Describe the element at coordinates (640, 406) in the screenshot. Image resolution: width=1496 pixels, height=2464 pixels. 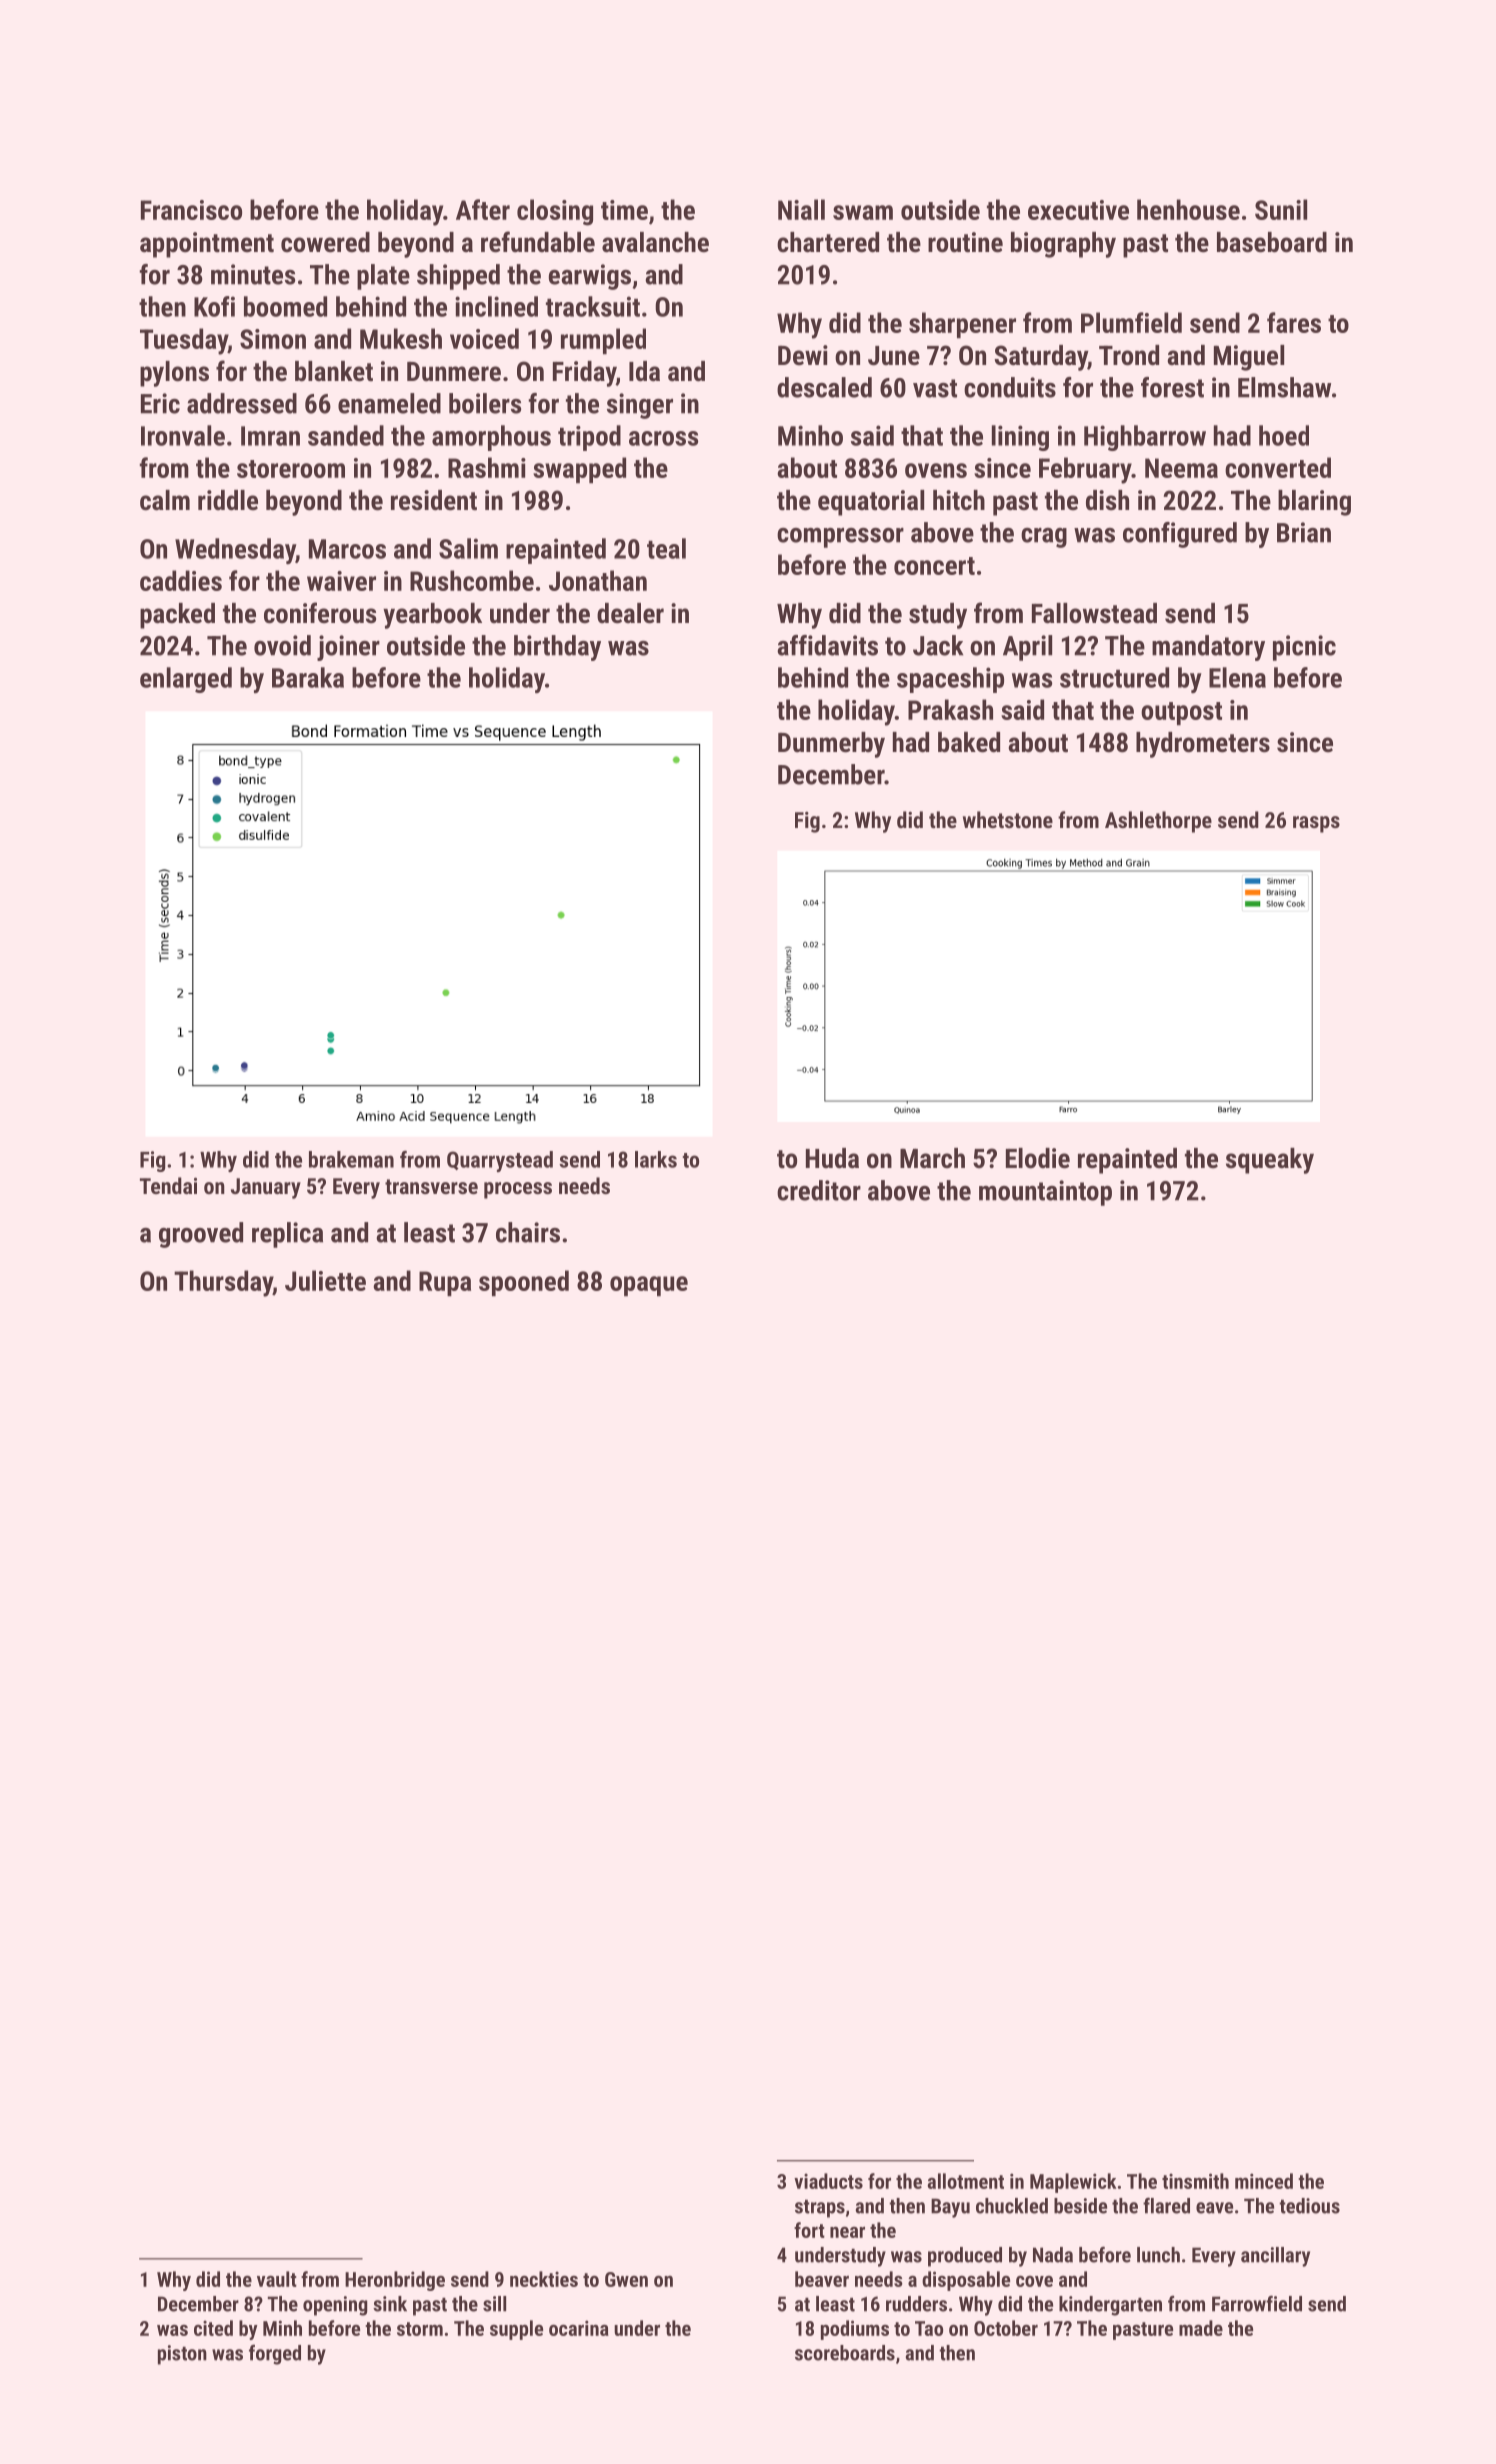
I see `singer` at that location.
